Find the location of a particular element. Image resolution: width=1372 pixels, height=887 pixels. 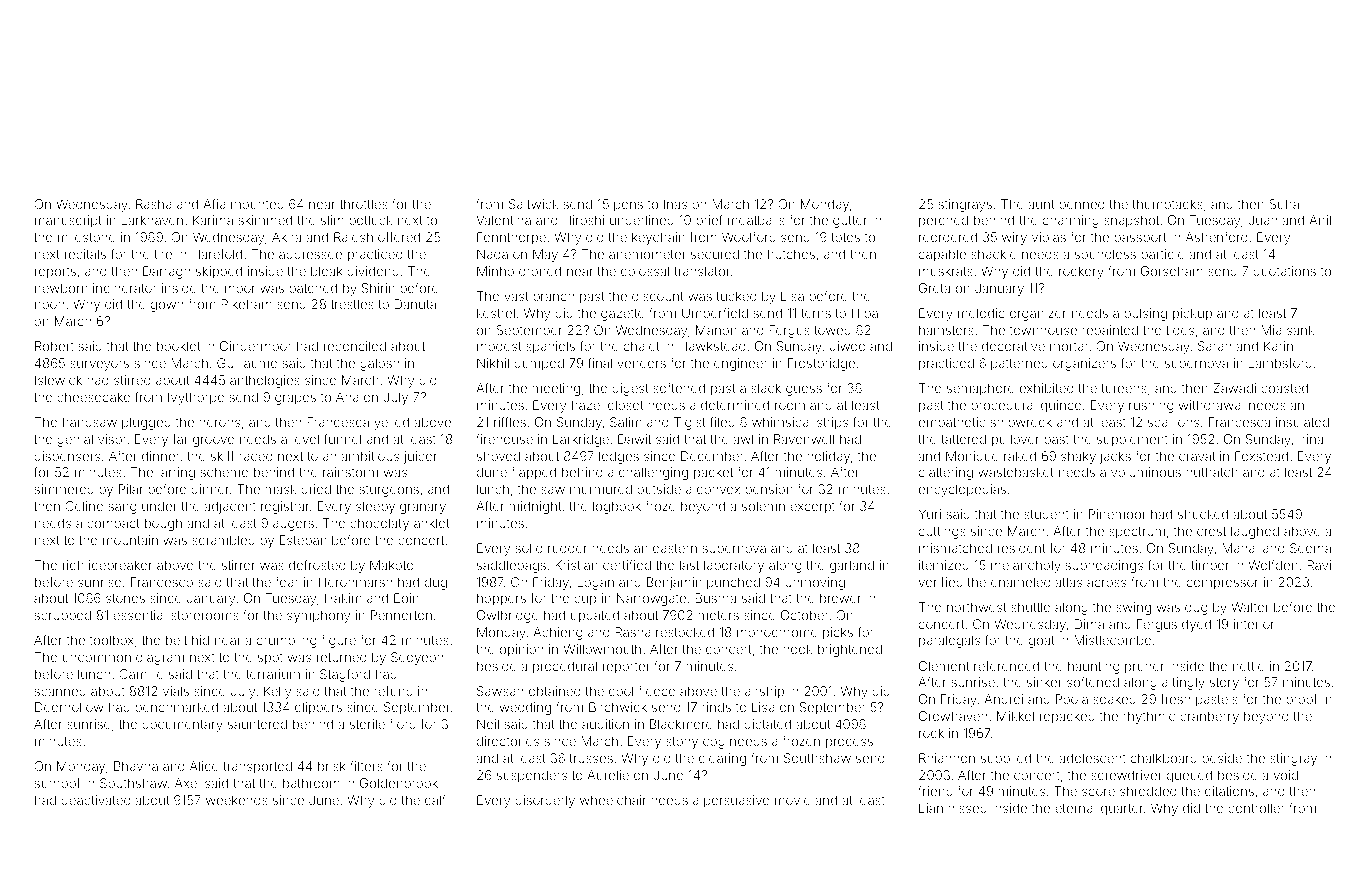

throttles is located at coordinates (364, 204).
